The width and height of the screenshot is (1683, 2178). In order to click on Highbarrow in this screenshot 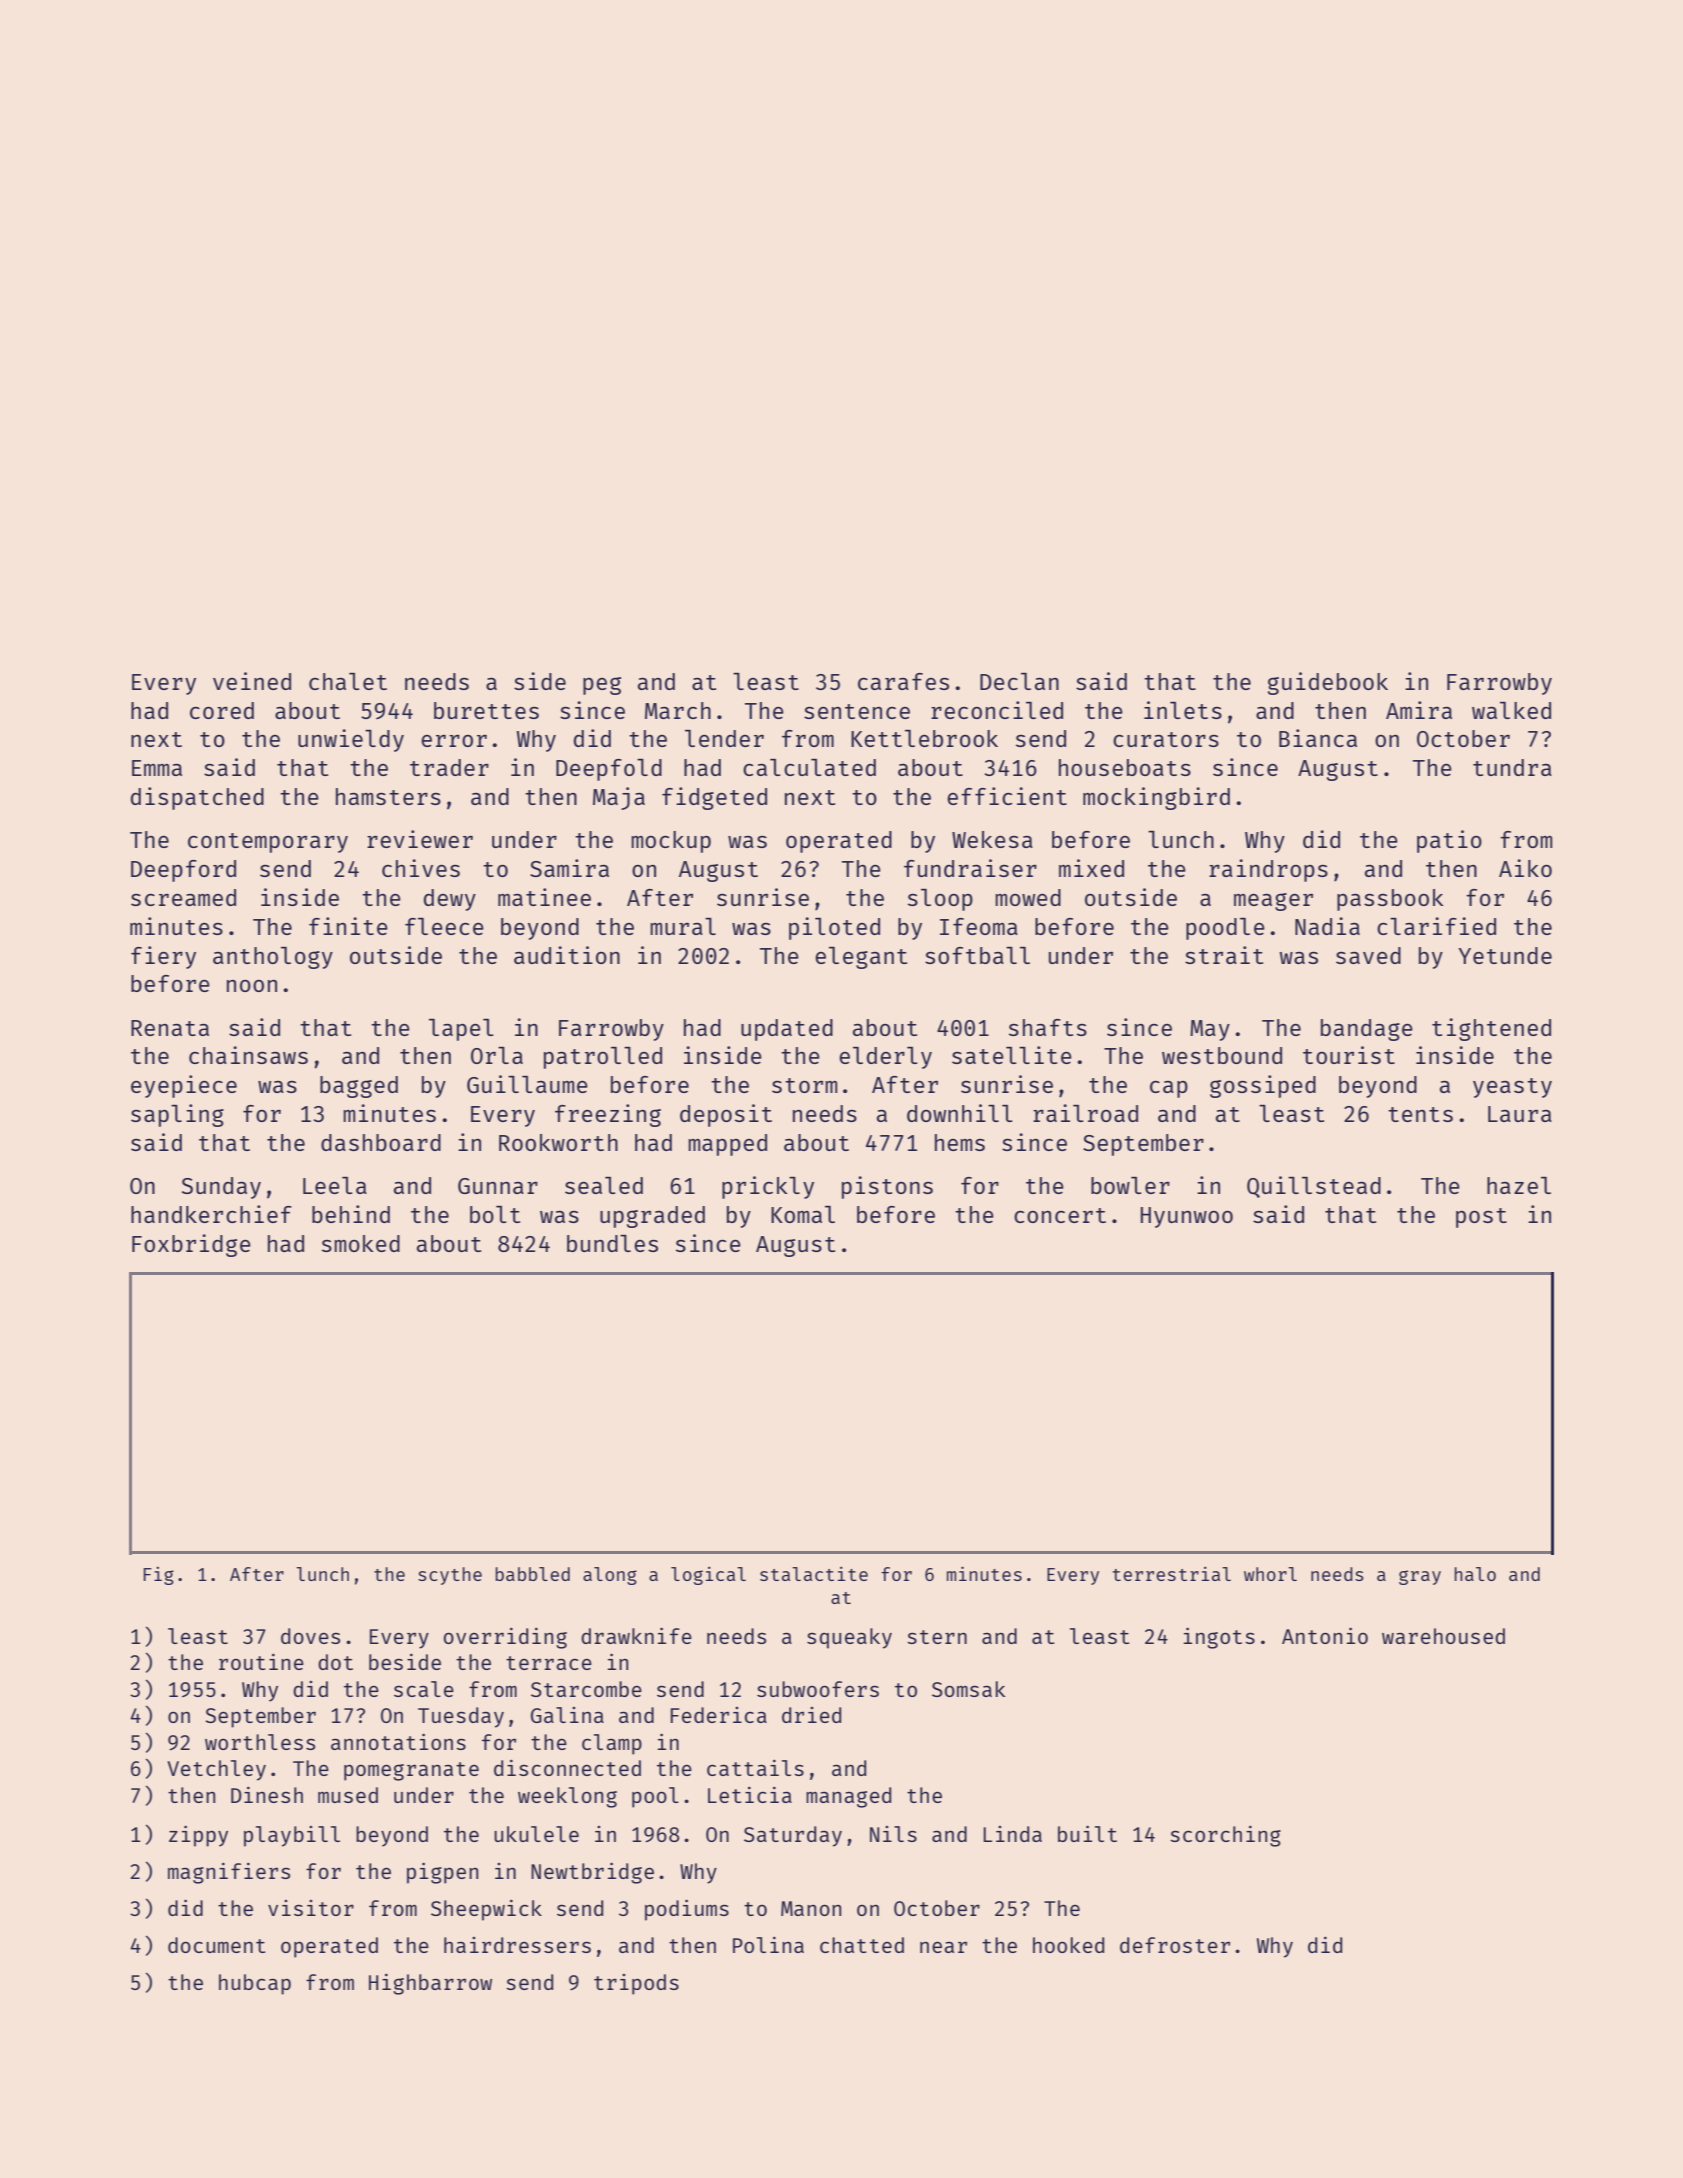, I will do `click(430, 1984)`.
